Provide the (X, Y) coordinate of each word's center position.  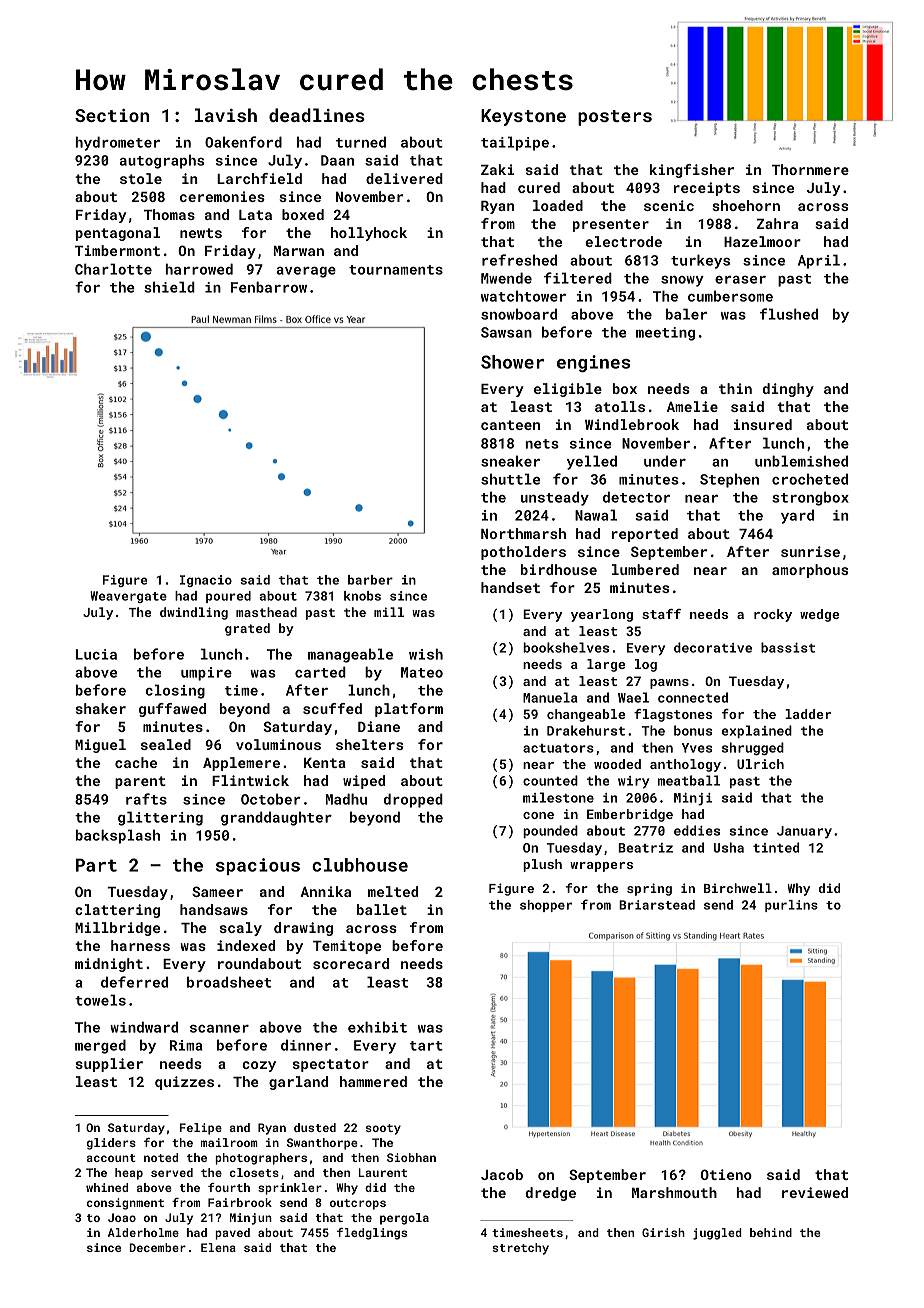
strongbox (810, 498)
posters (615, 118)
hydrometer (117, 143)
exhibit (377, 1027)
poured (228, 597)
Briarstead (657, 905)
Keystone (523, 117)
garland (298, 1083)
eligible (568, 390)
